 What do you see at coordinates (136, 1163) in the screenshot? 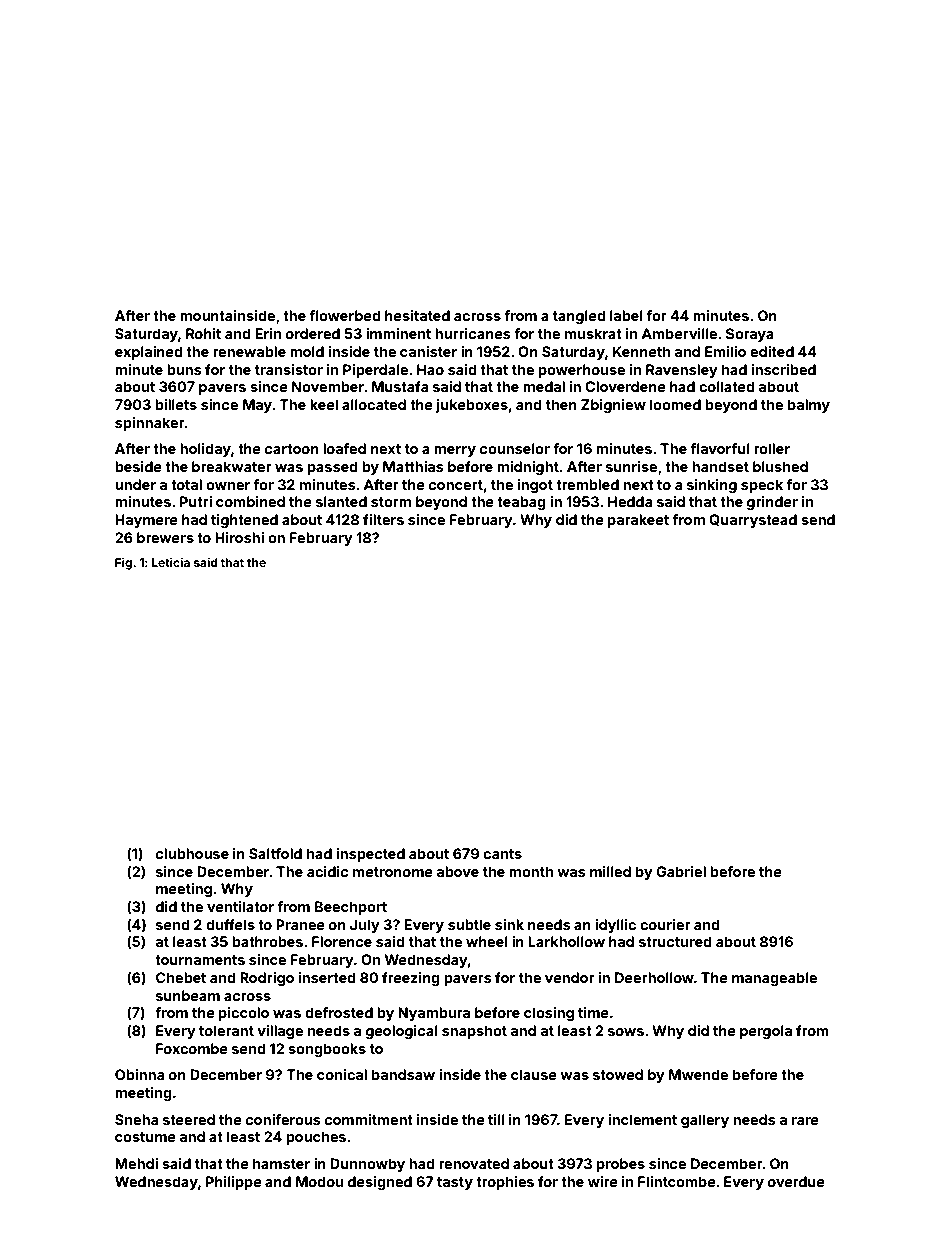
I see `Mehdi` at bounding box center [136, 1163].
